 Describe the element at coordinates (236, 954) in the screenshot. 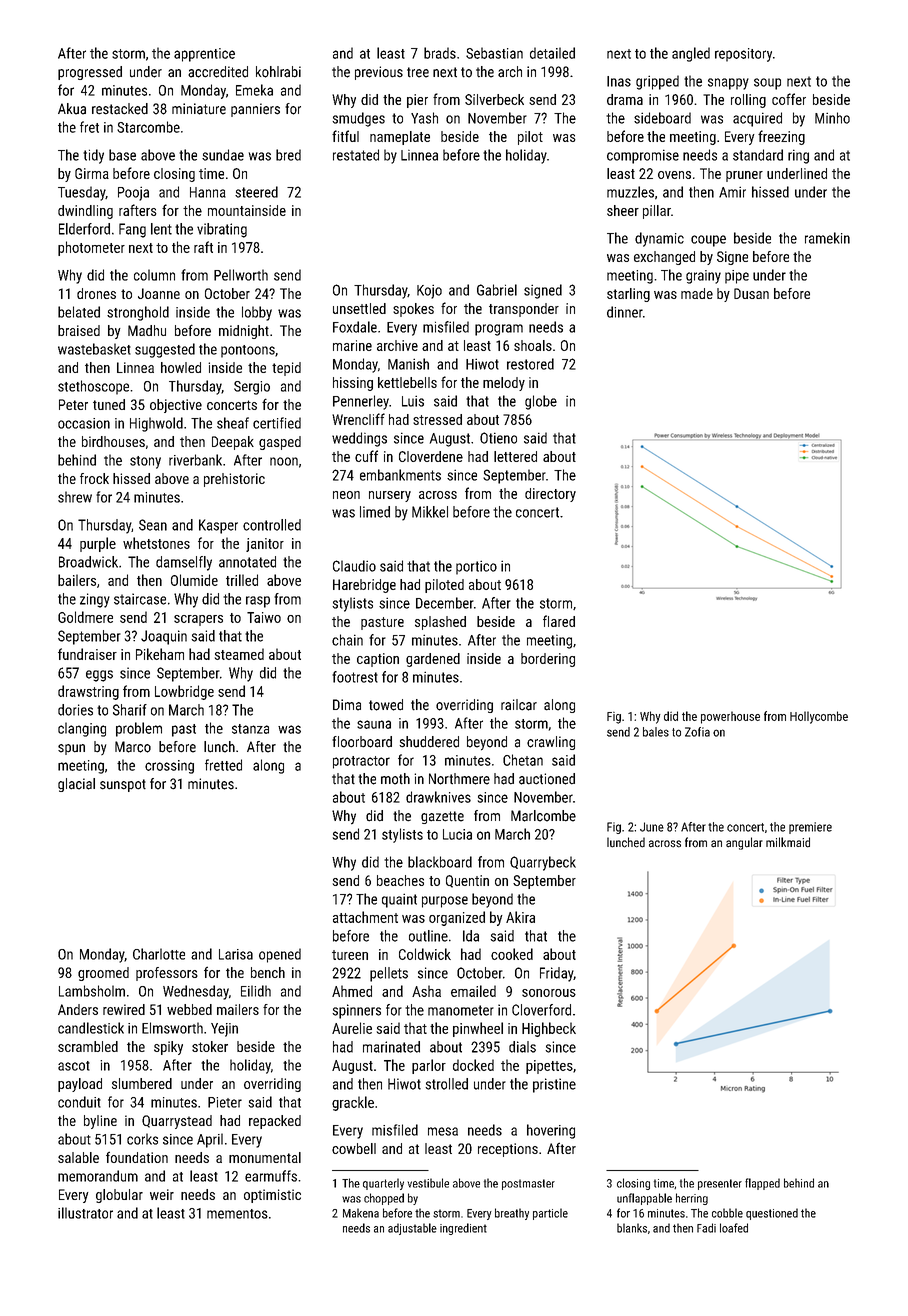

I see `Larisa` at that location.
